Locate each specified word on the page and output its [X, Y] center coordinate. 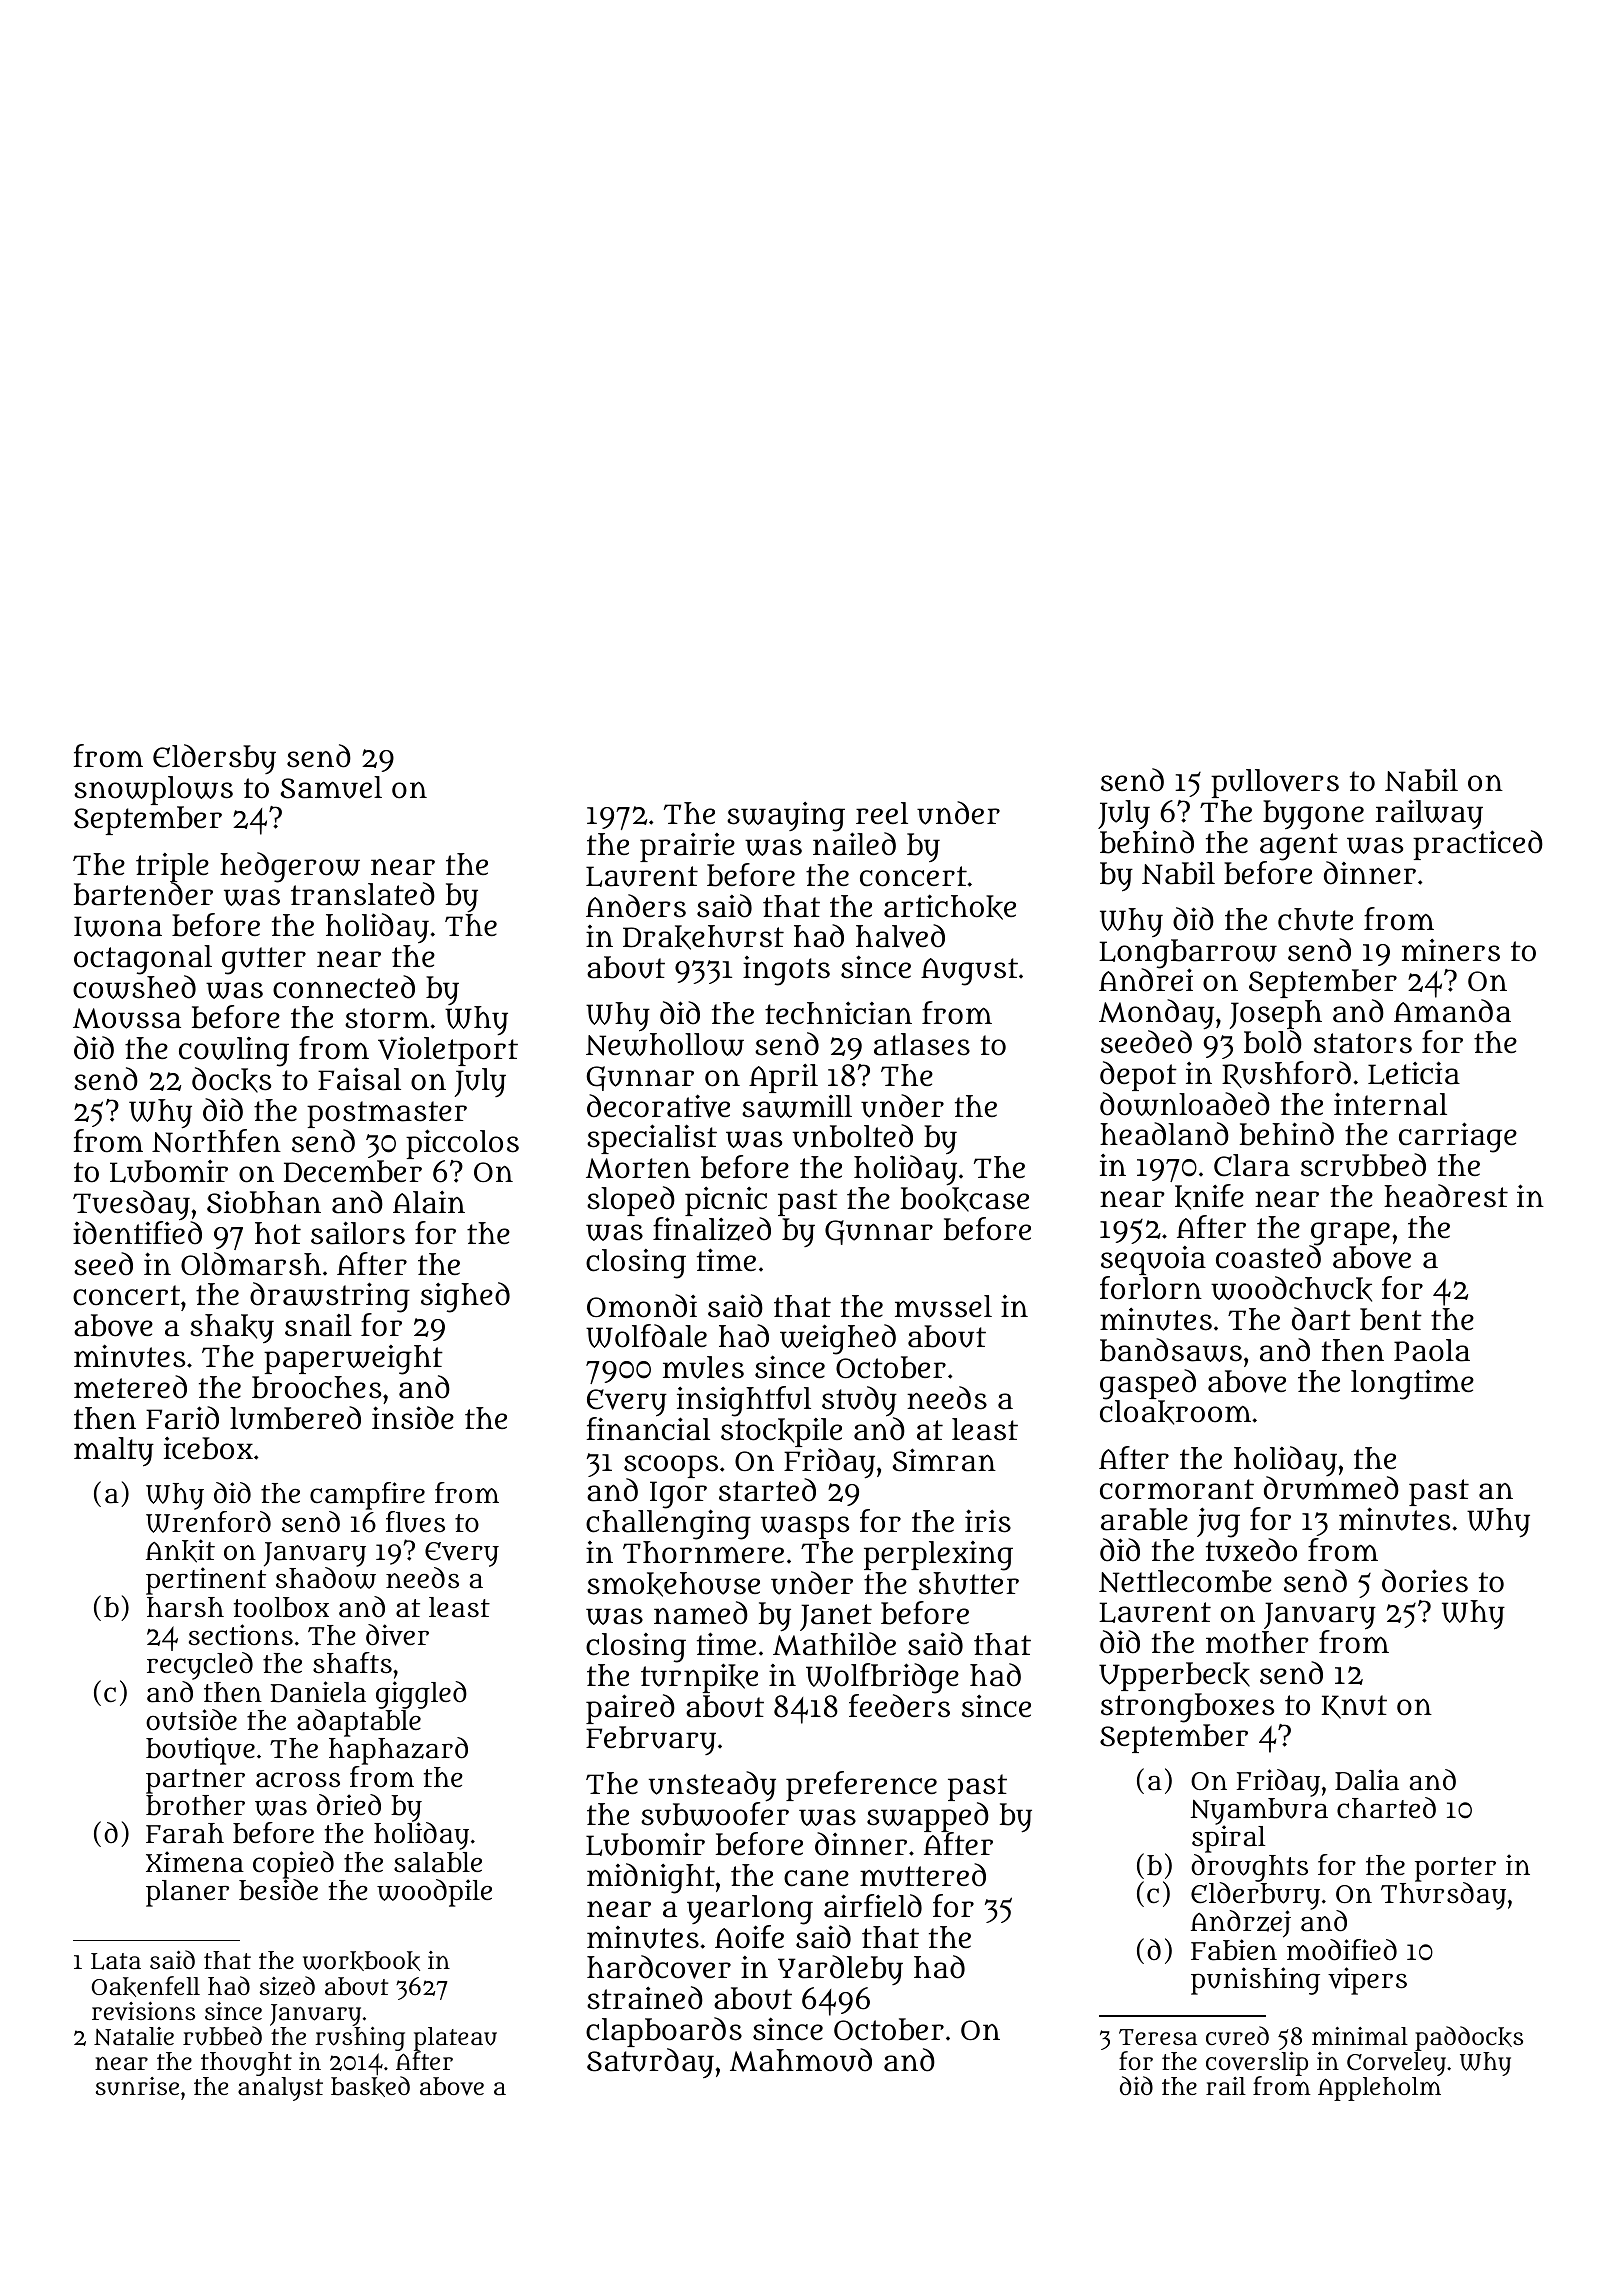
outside [191, 1720]
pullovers [1275, 783]
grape [1349, 1234]
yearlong [750, 1910]
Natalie [134, 2036]
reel [882, 813]
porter [1455, 1869]
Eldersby [214, 759]
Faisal [359, 1079]
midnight [651, 1878]
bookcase [965, 1199]
